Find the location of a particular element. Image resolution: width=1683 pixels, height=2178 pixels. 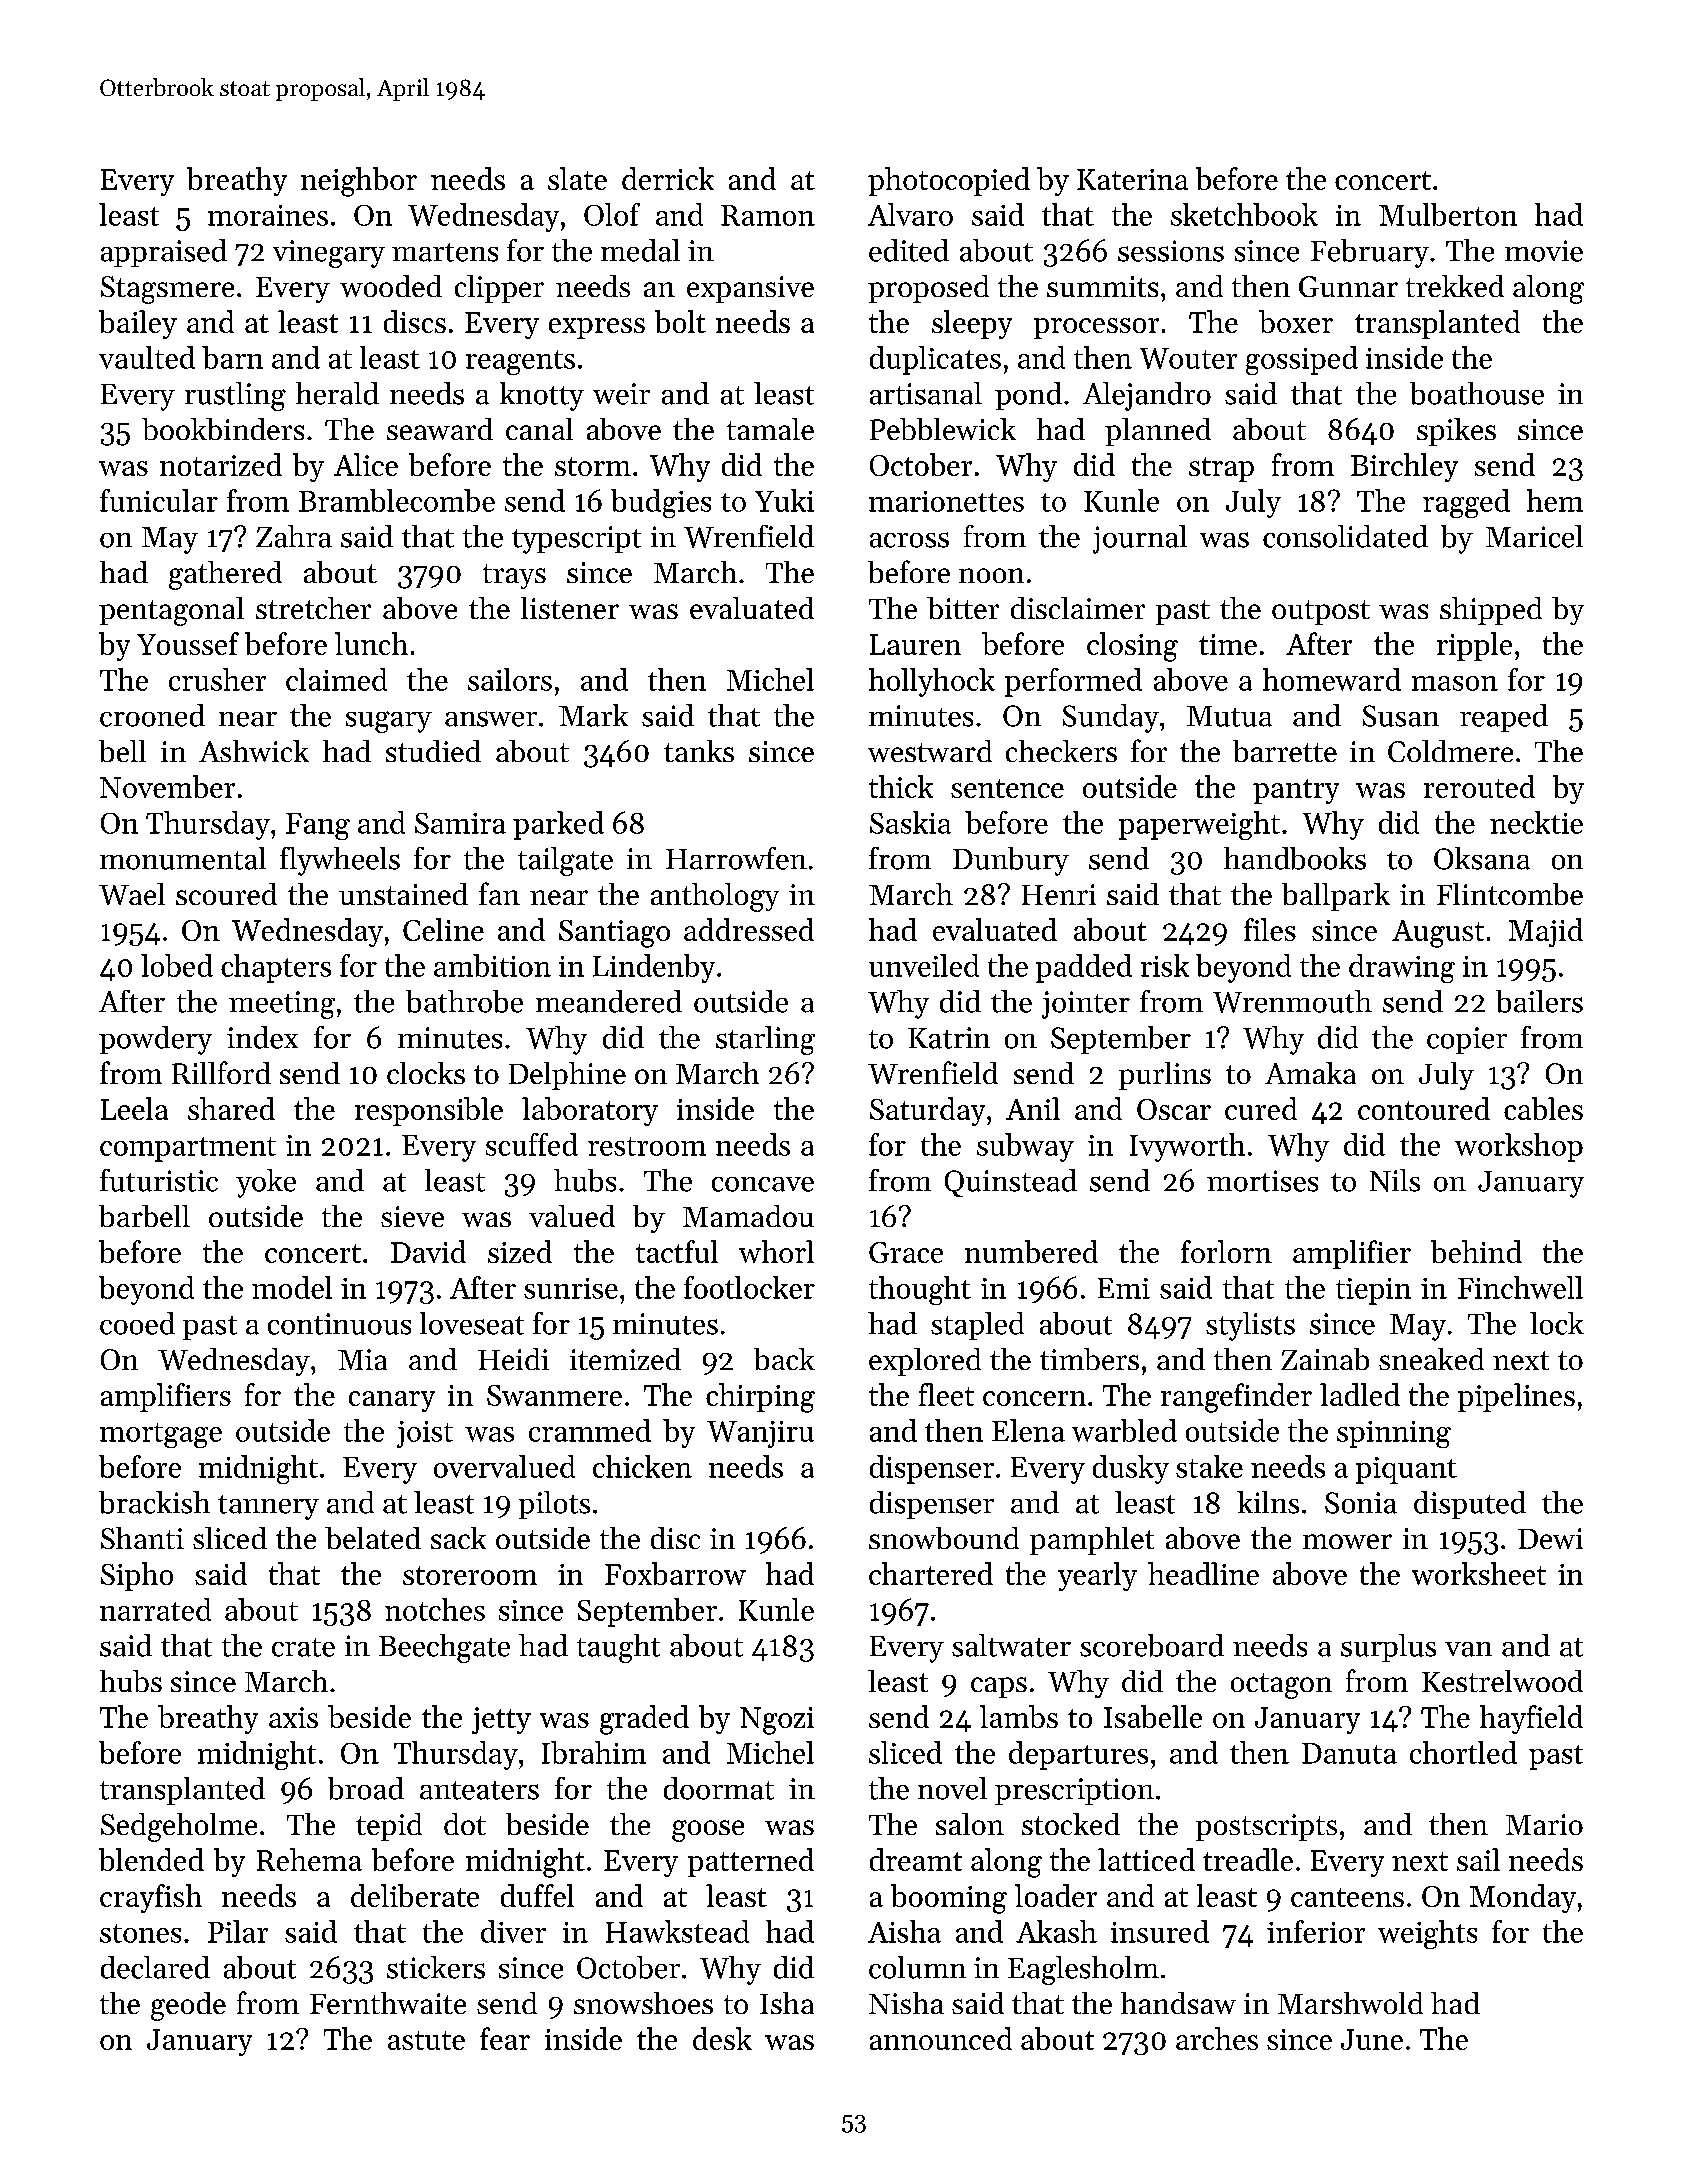

sentence is located at coordinates (1007, 788).
